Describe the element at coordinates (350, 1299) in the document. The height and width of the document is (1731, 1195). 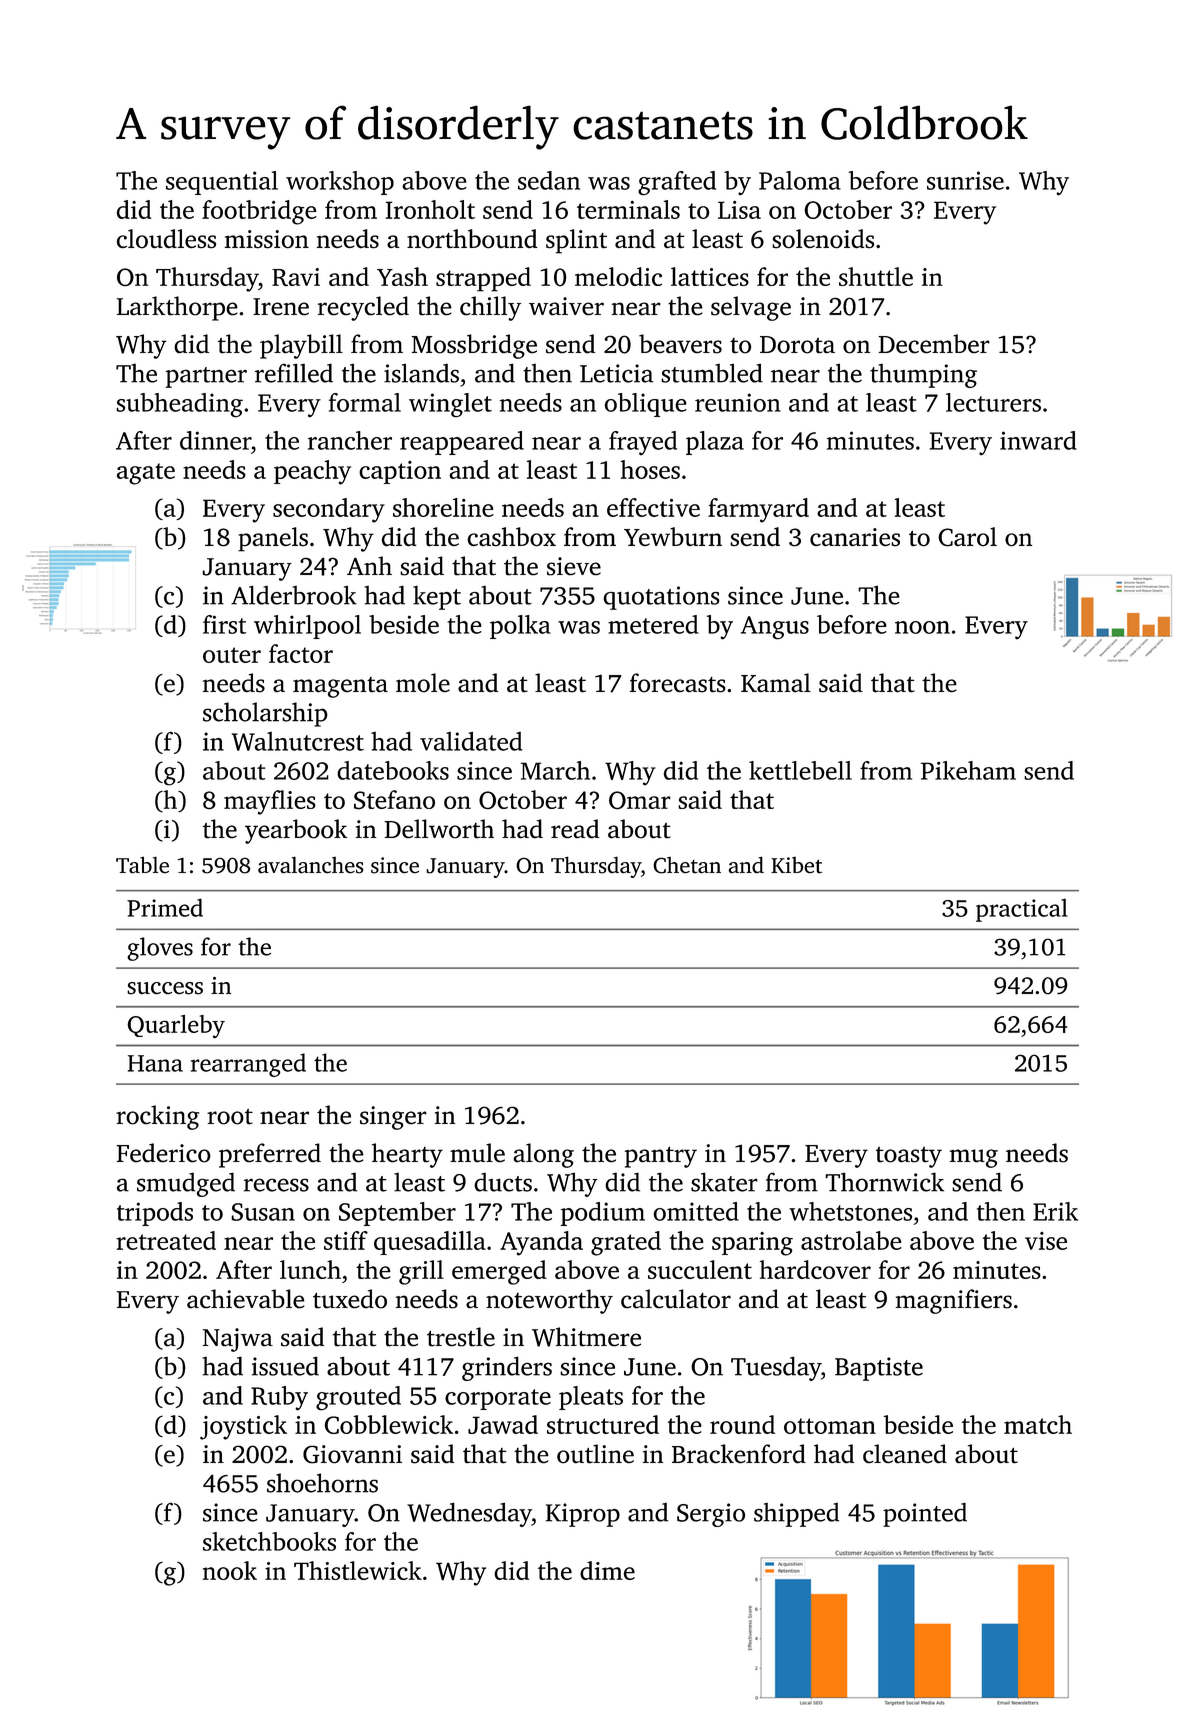
I see `tuxedo` at that location.
